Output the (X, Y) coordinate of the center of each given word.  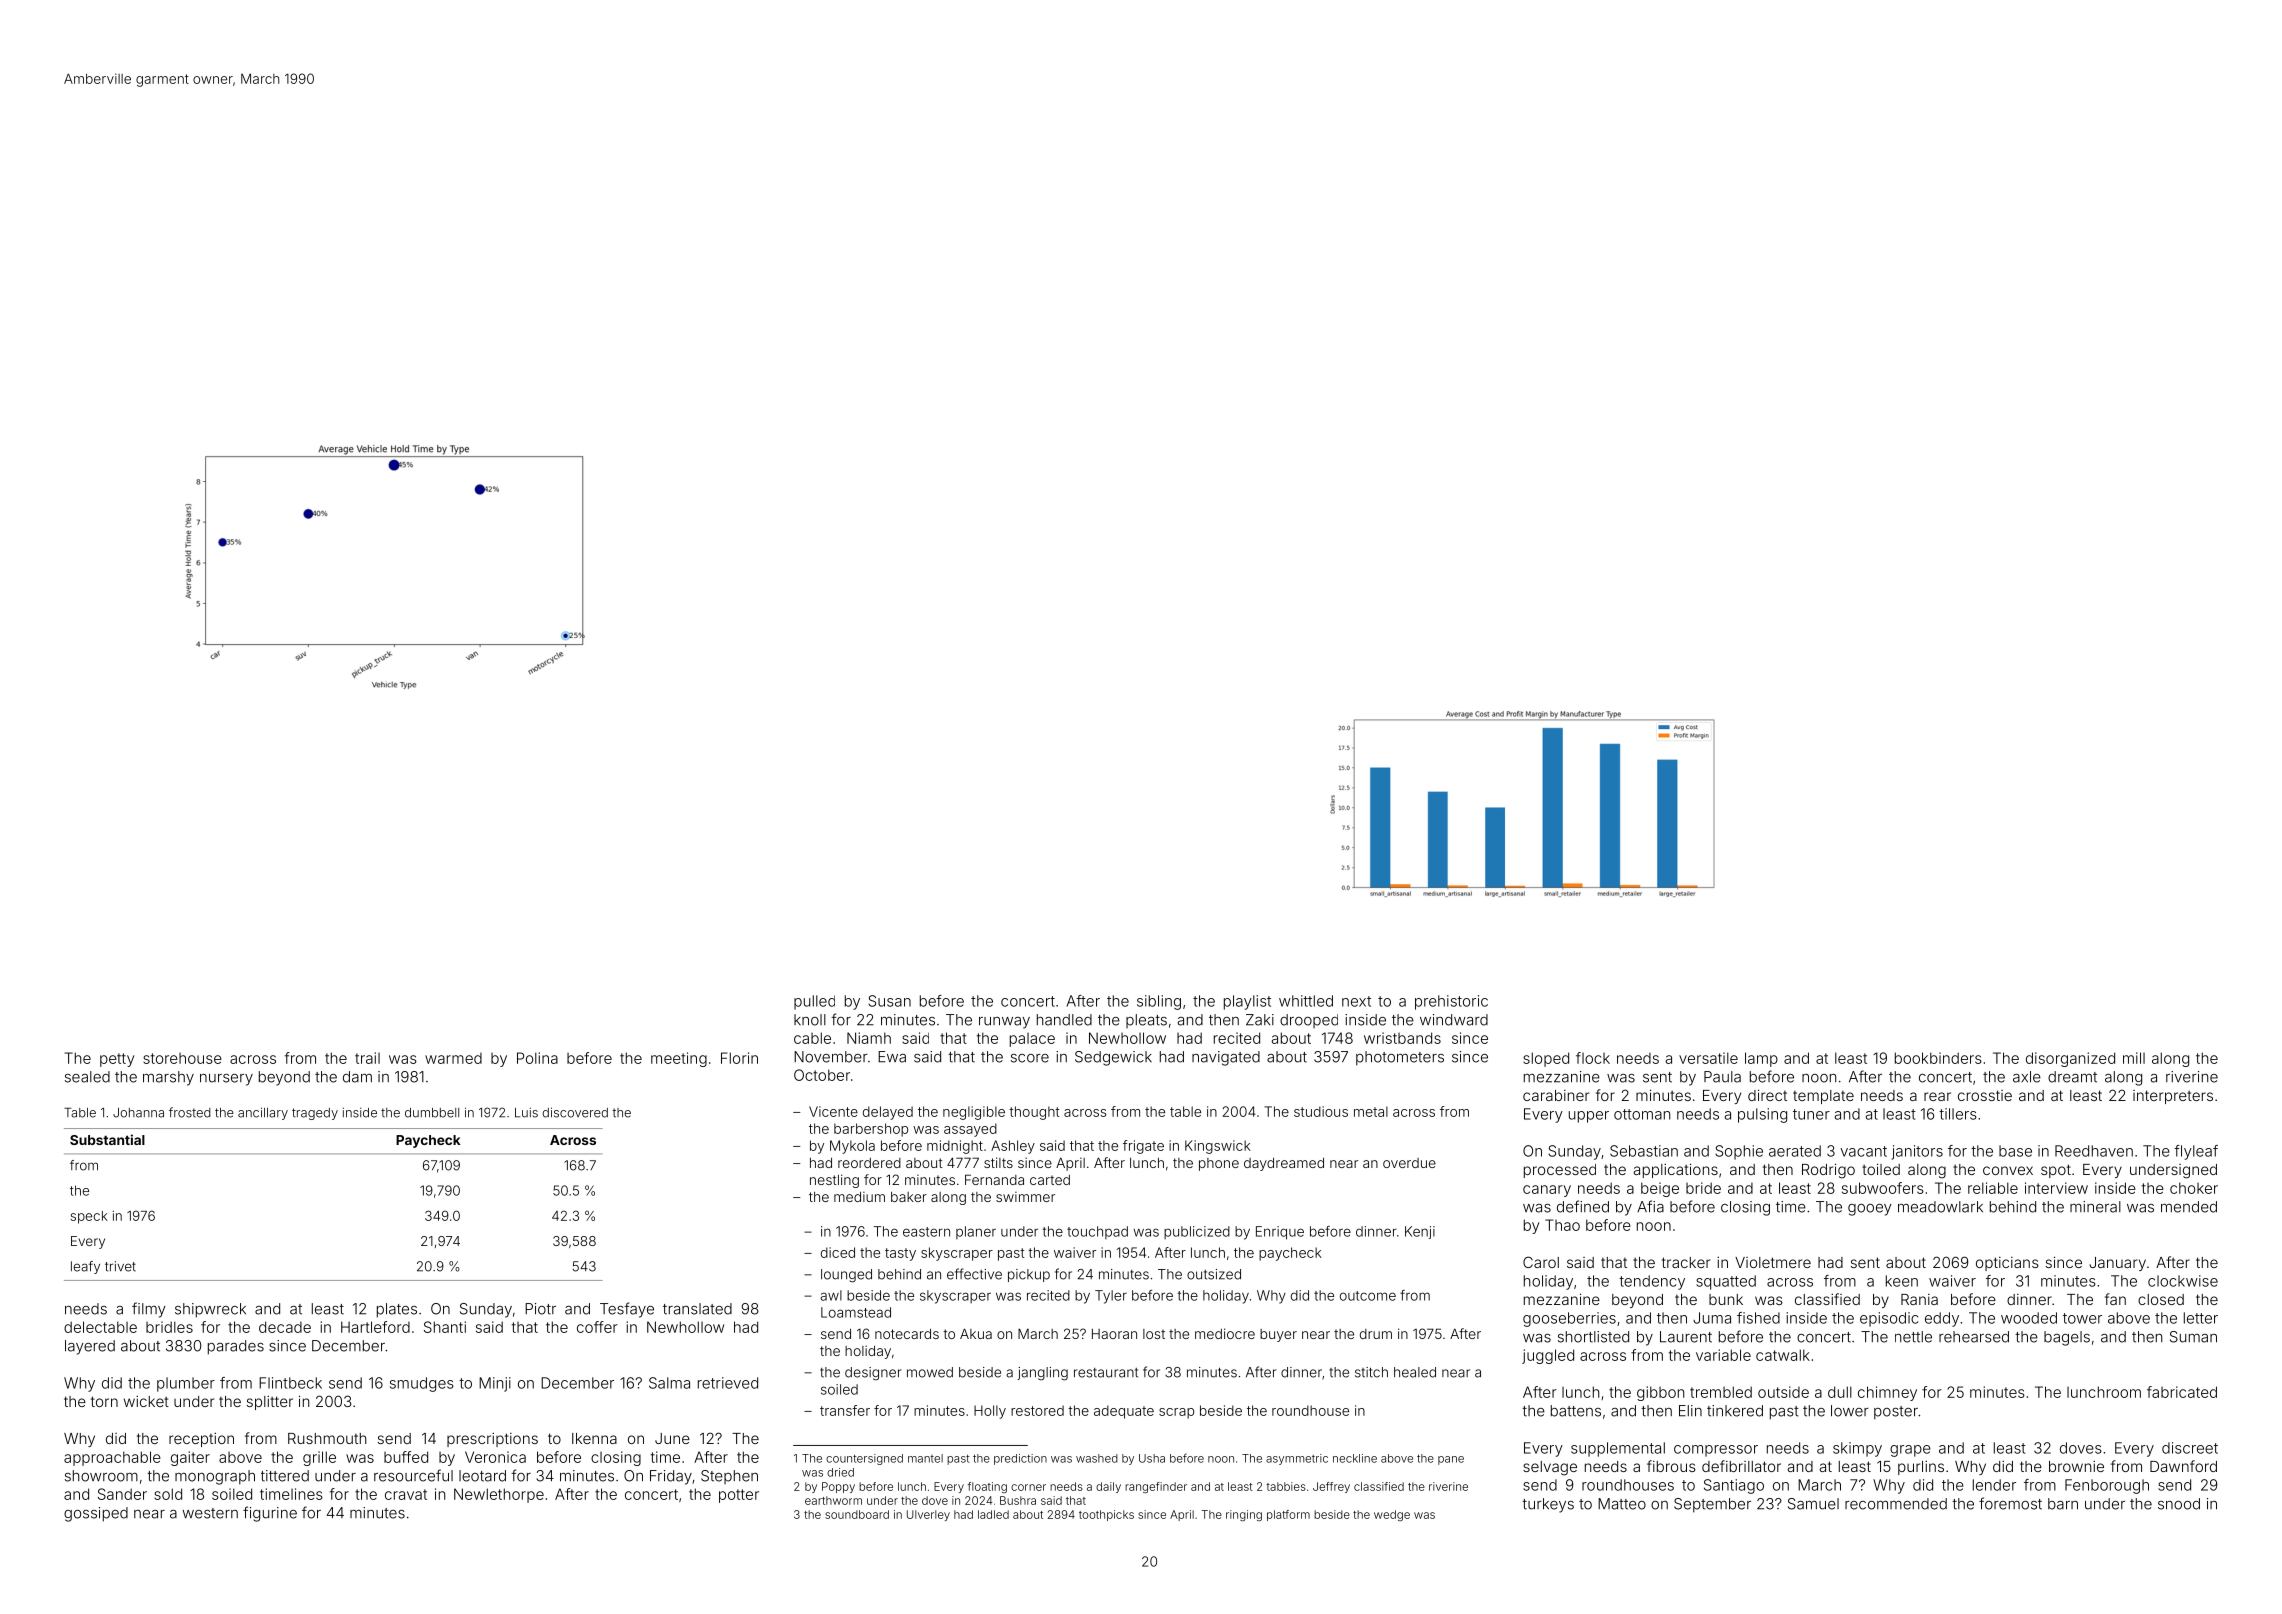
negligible (974, 1113)
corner (1028, 1487)
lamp (1761, 1059)
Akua (976, 1333)
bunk (1726, 1299)
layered (90, 1347)
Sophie (1739, 1152)
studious (1321, 1111)
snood (2179, 1504)
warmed (453, 1058)
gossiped (96, 1514)
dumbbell (432, 1113)
